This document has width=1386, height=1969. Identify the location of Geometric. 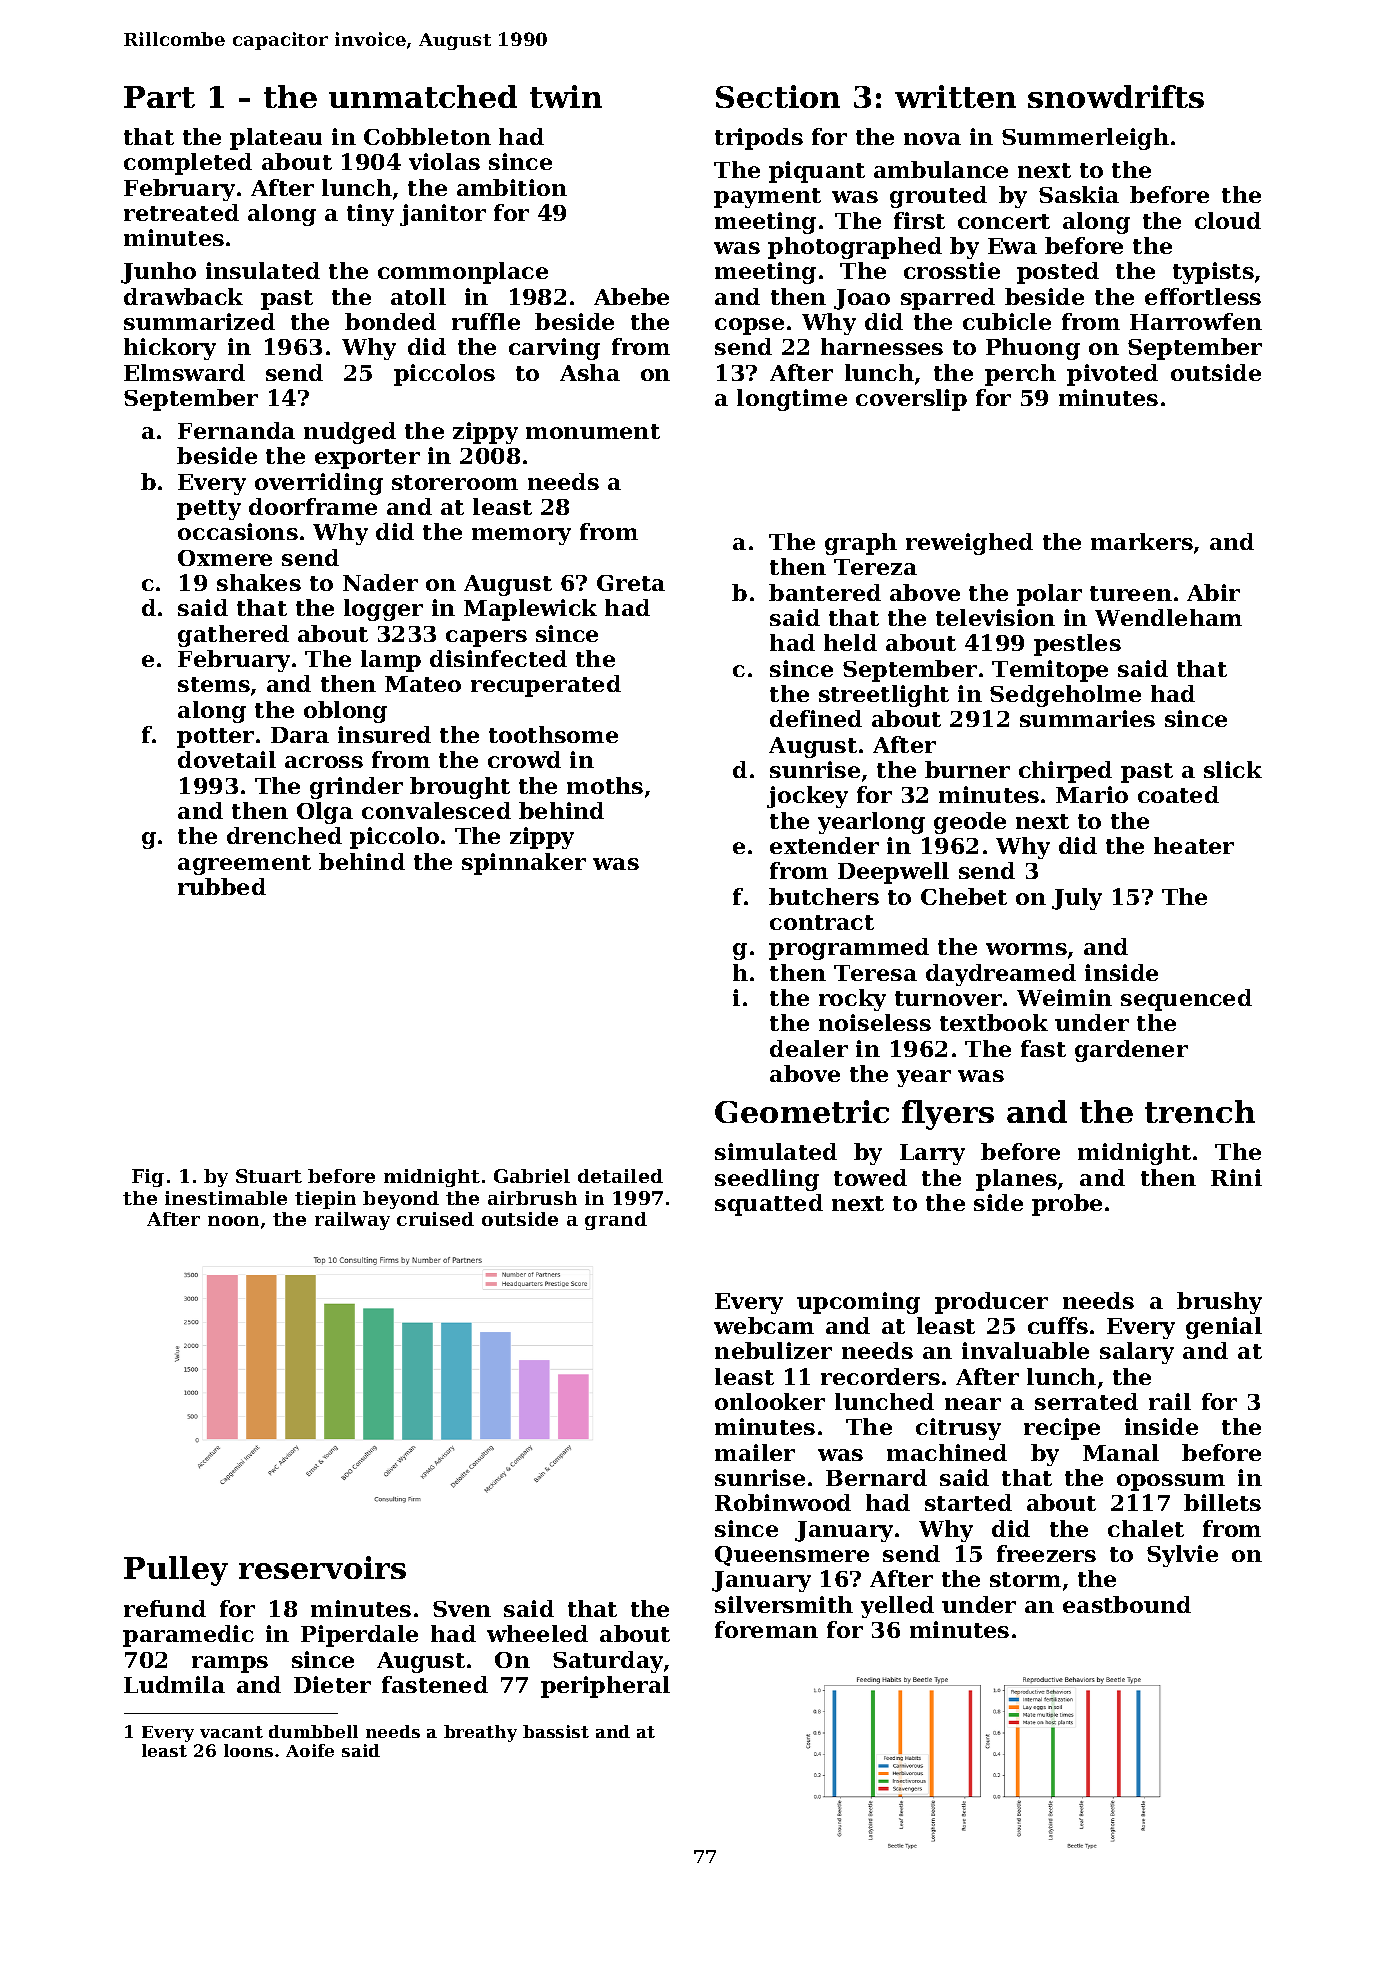
(802, 1111).
